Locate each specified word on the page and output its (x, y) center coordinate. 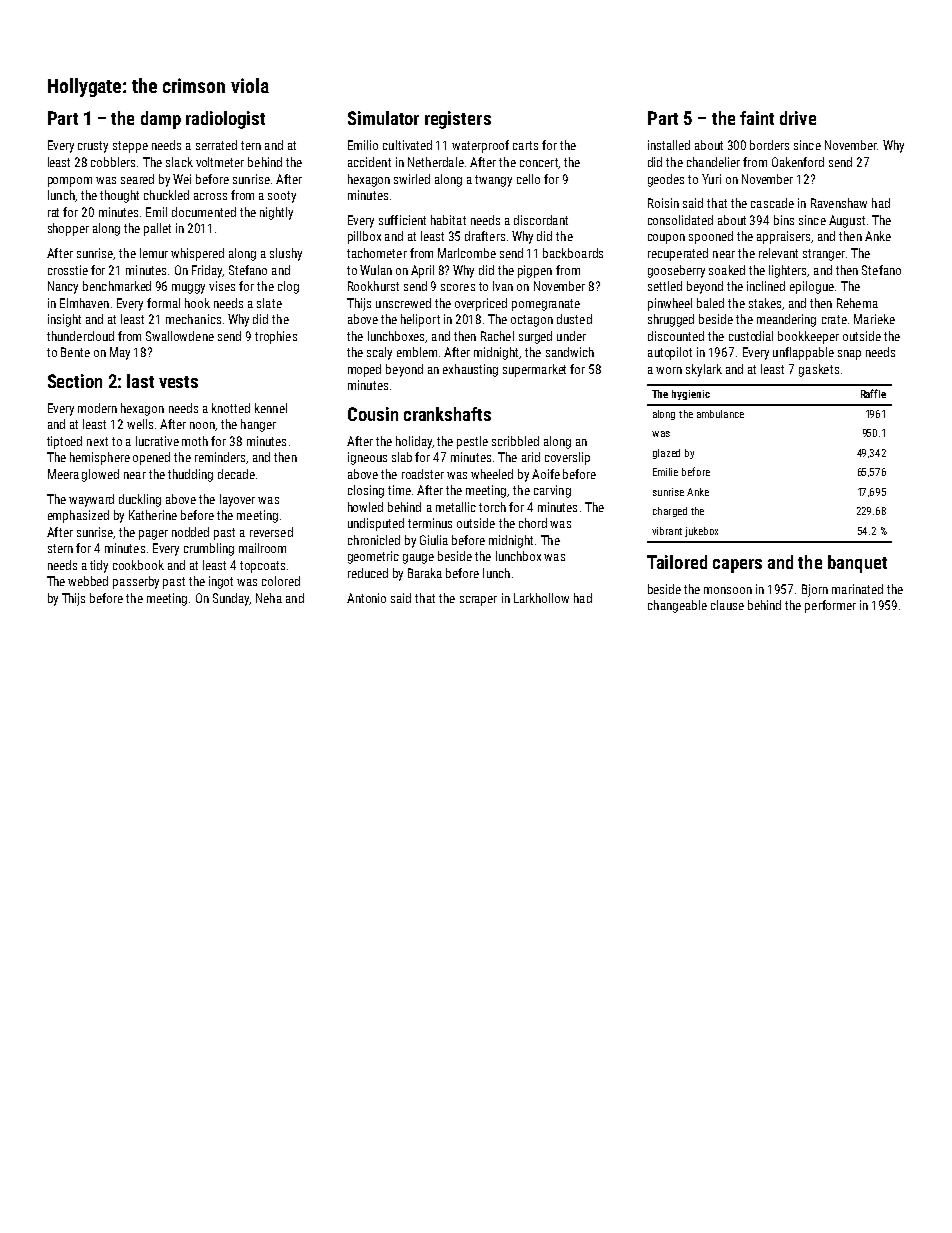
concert (539, 162)
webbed (88, 581)
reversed (271, 532)
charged (670, 512)
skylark (704, 370)
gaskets (819, 370)
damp (161, 120)
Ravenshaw (839, 203)
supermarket (534, 370)
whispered (197, 254)
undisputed (376, 524)
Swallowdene (180, 336)
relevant (778, 253)
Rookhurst (373, 286)
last (140, 381)
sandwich (570, 352)
